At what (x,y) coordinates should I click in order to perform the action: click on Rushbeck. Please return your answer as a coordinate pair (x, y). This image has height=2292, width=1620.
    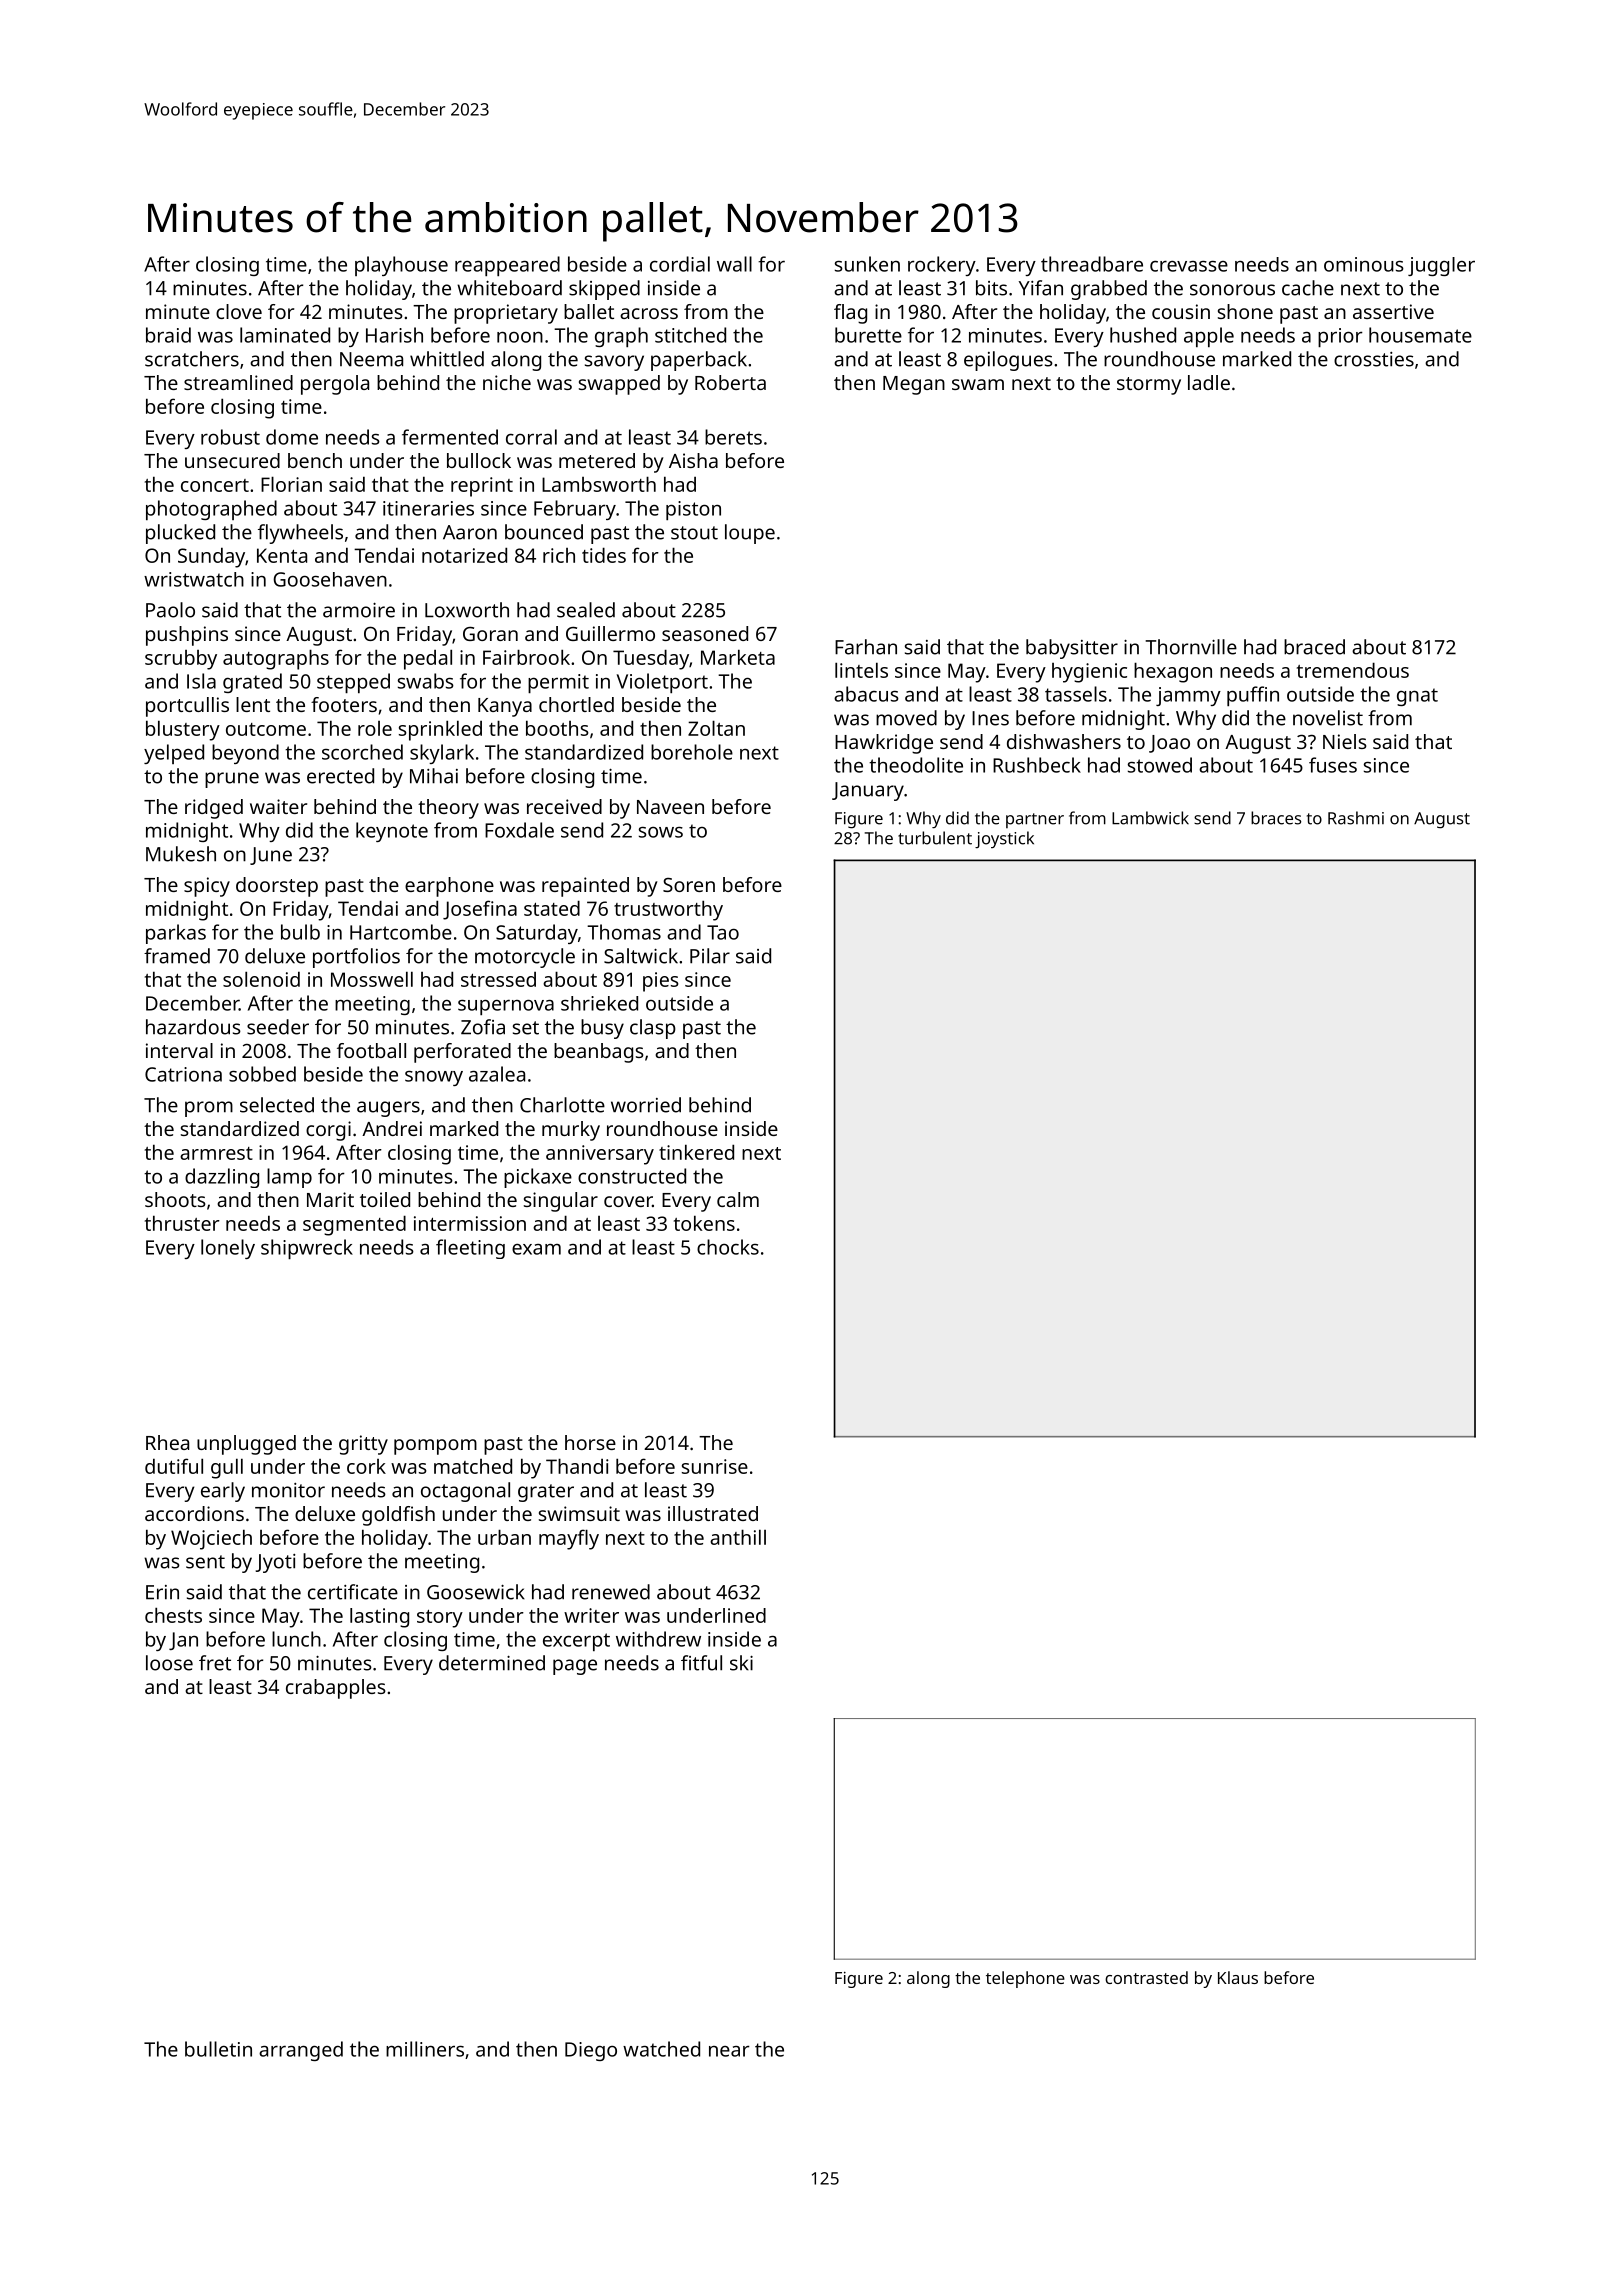
    Looking at the image, I should click on (1037, 765).
